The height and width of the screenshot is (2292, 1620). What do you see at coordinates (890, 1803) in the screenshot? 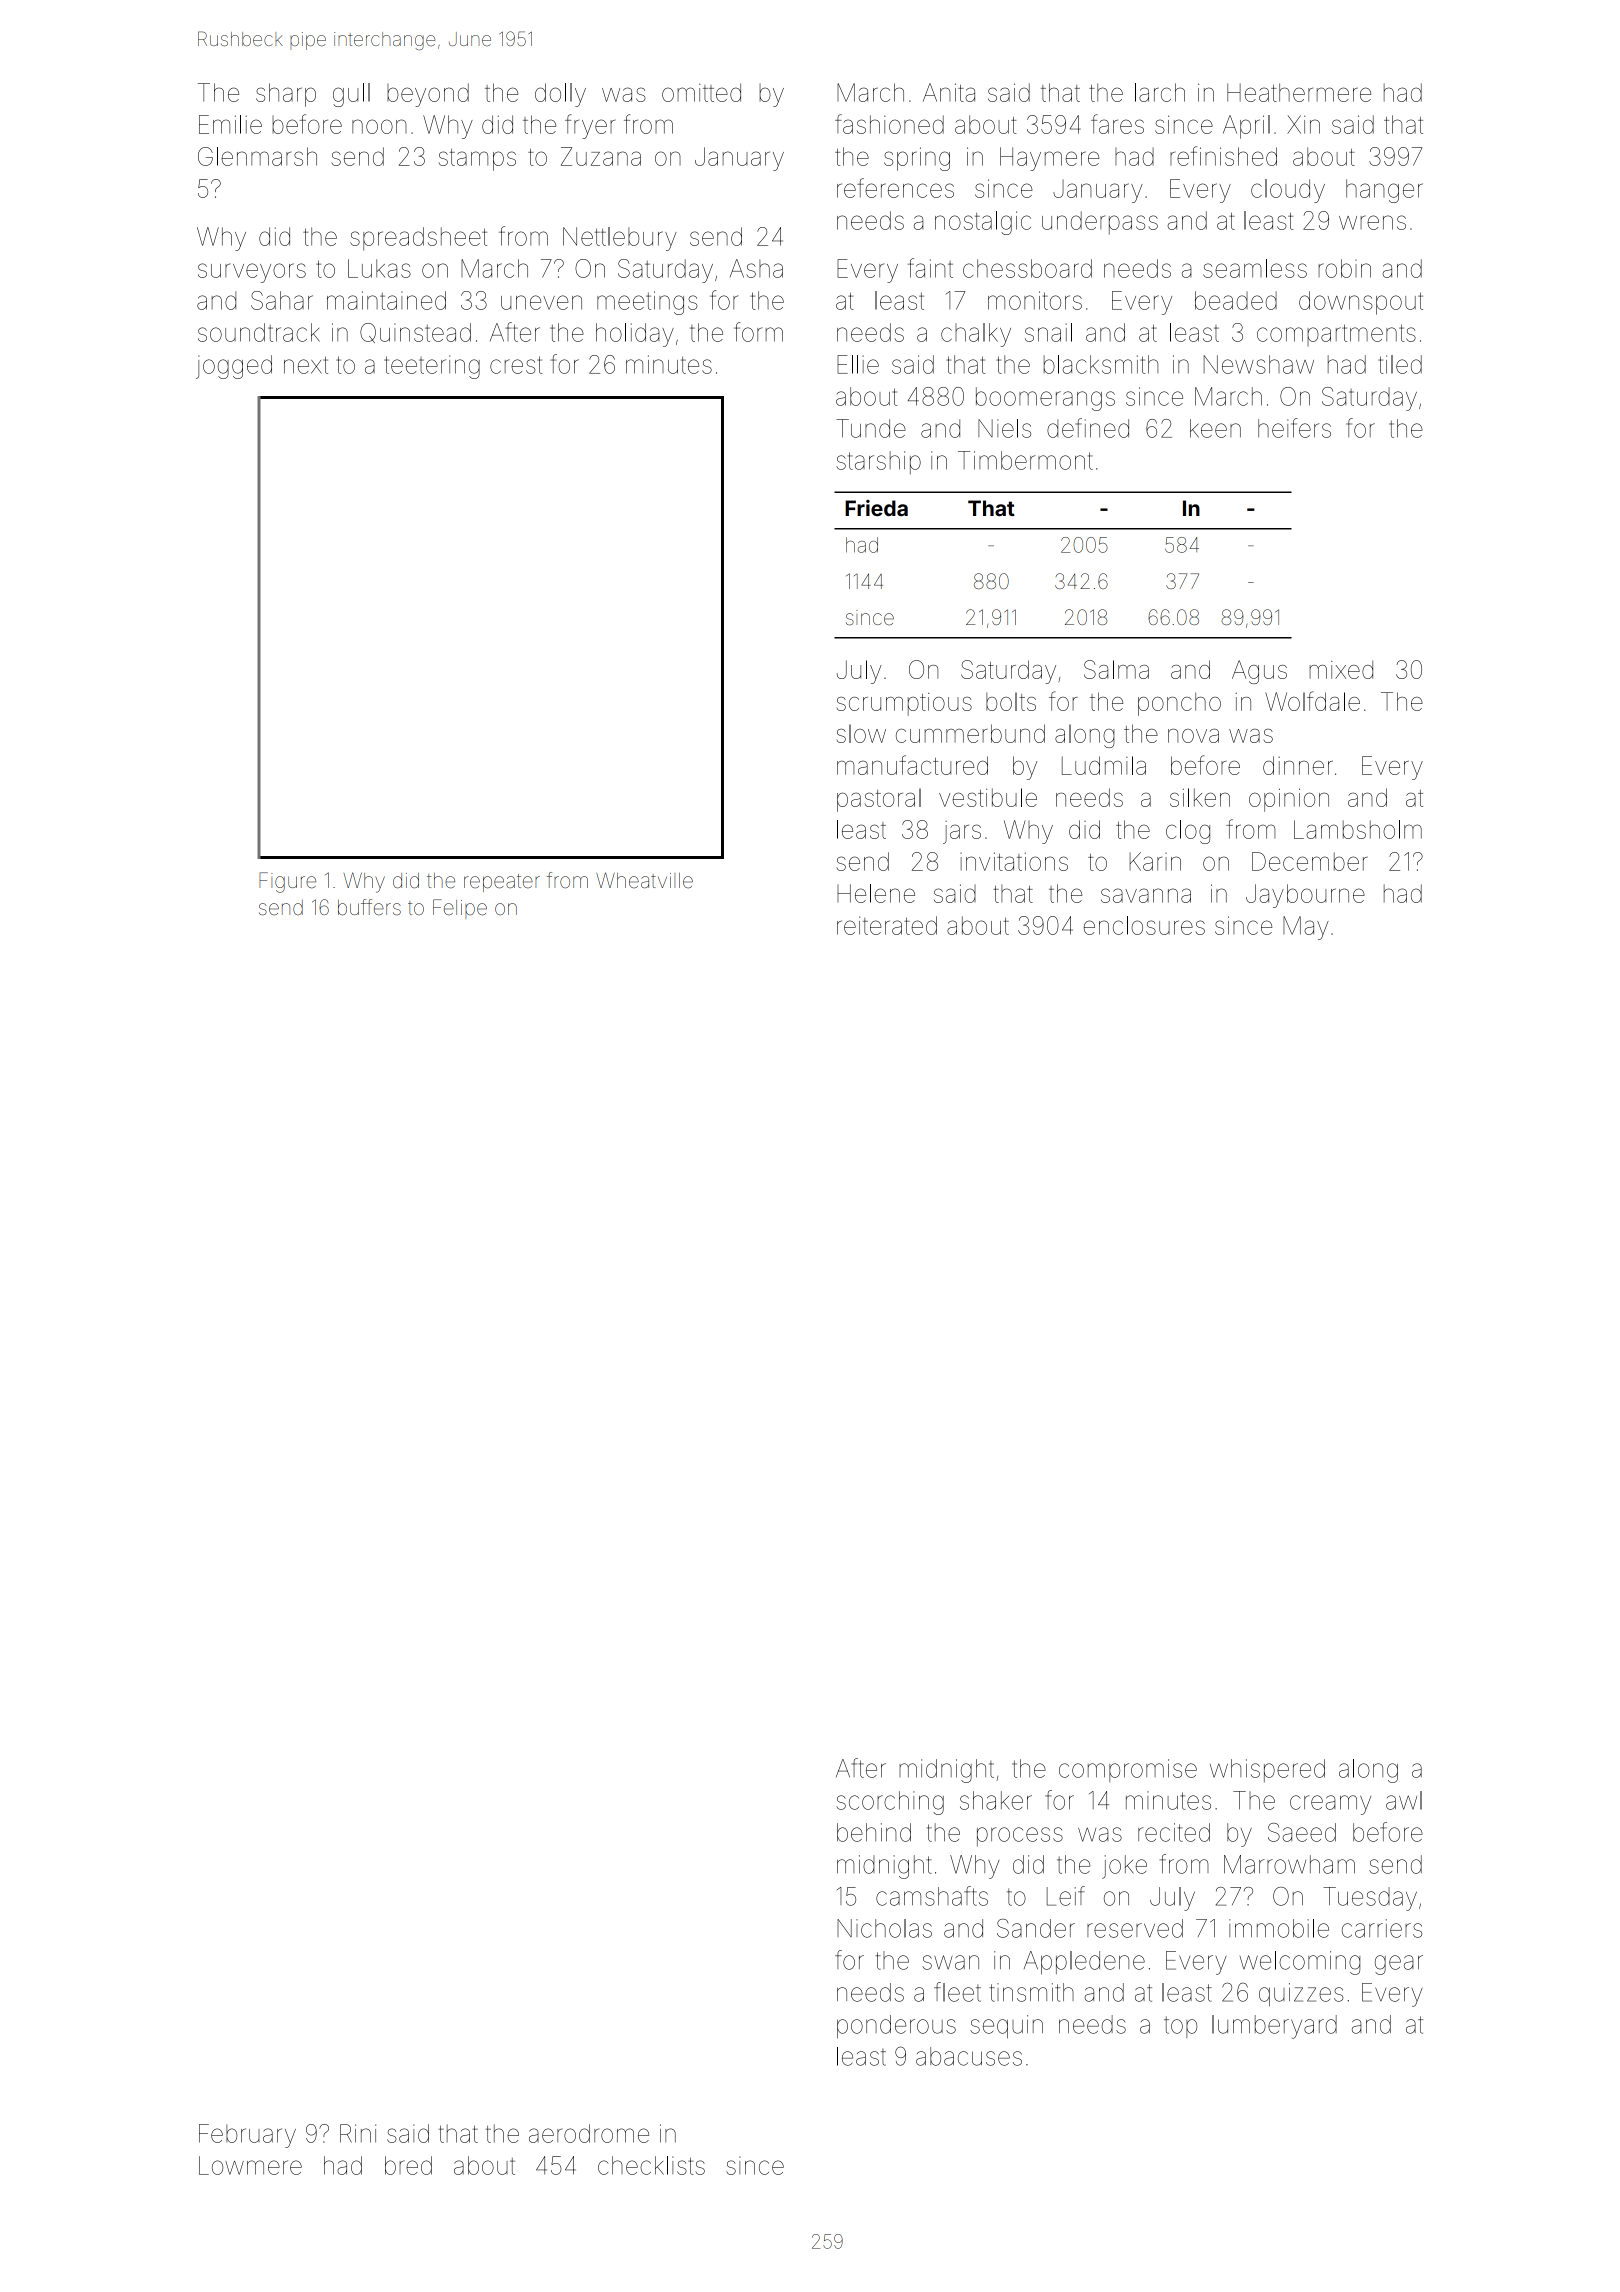
I see `scorching` at bounding box center [890, 1803].
